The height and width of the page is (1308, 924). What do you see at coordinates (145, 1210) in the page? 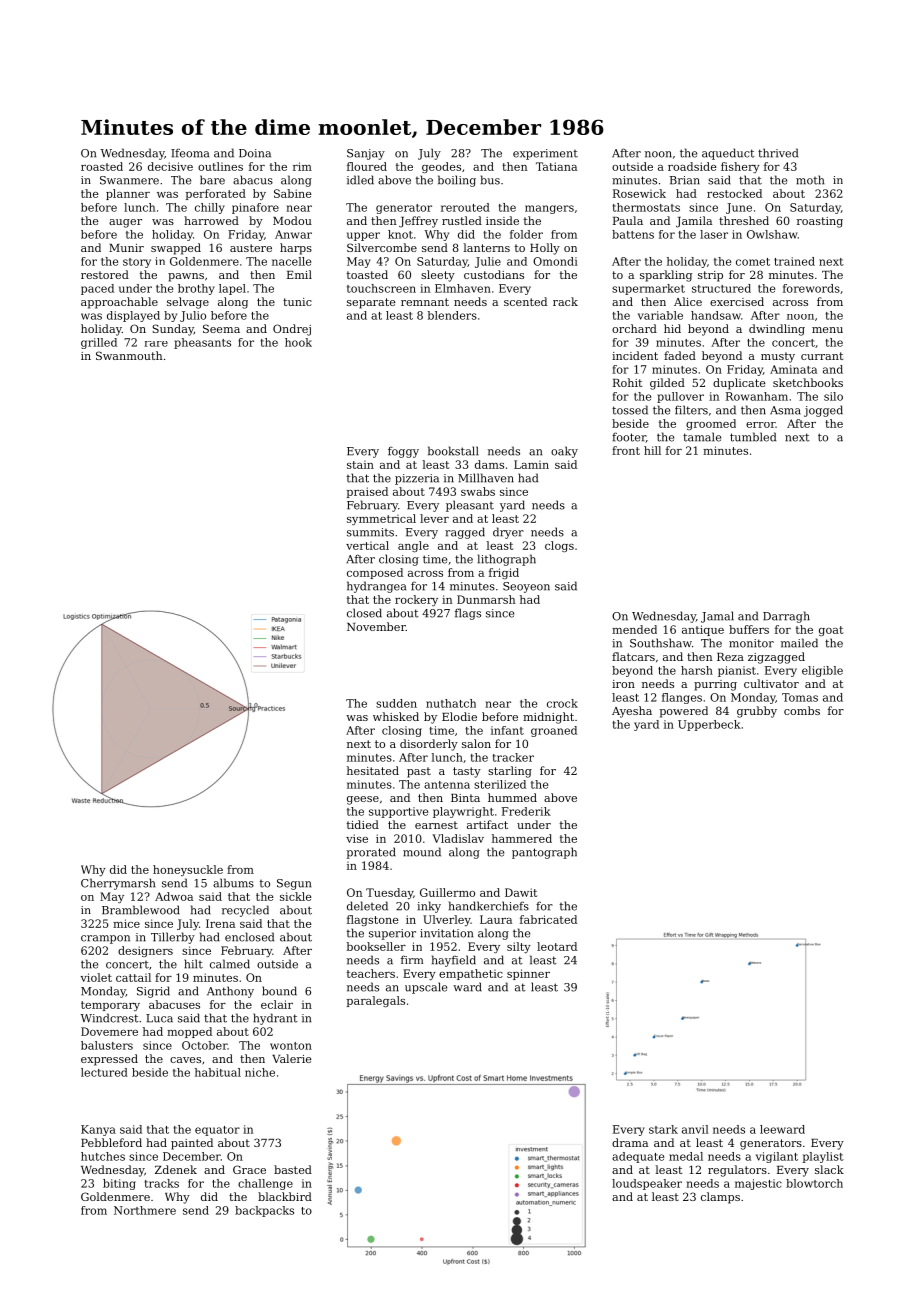
I see `Northmere` at bounding box center [145, 1210].
